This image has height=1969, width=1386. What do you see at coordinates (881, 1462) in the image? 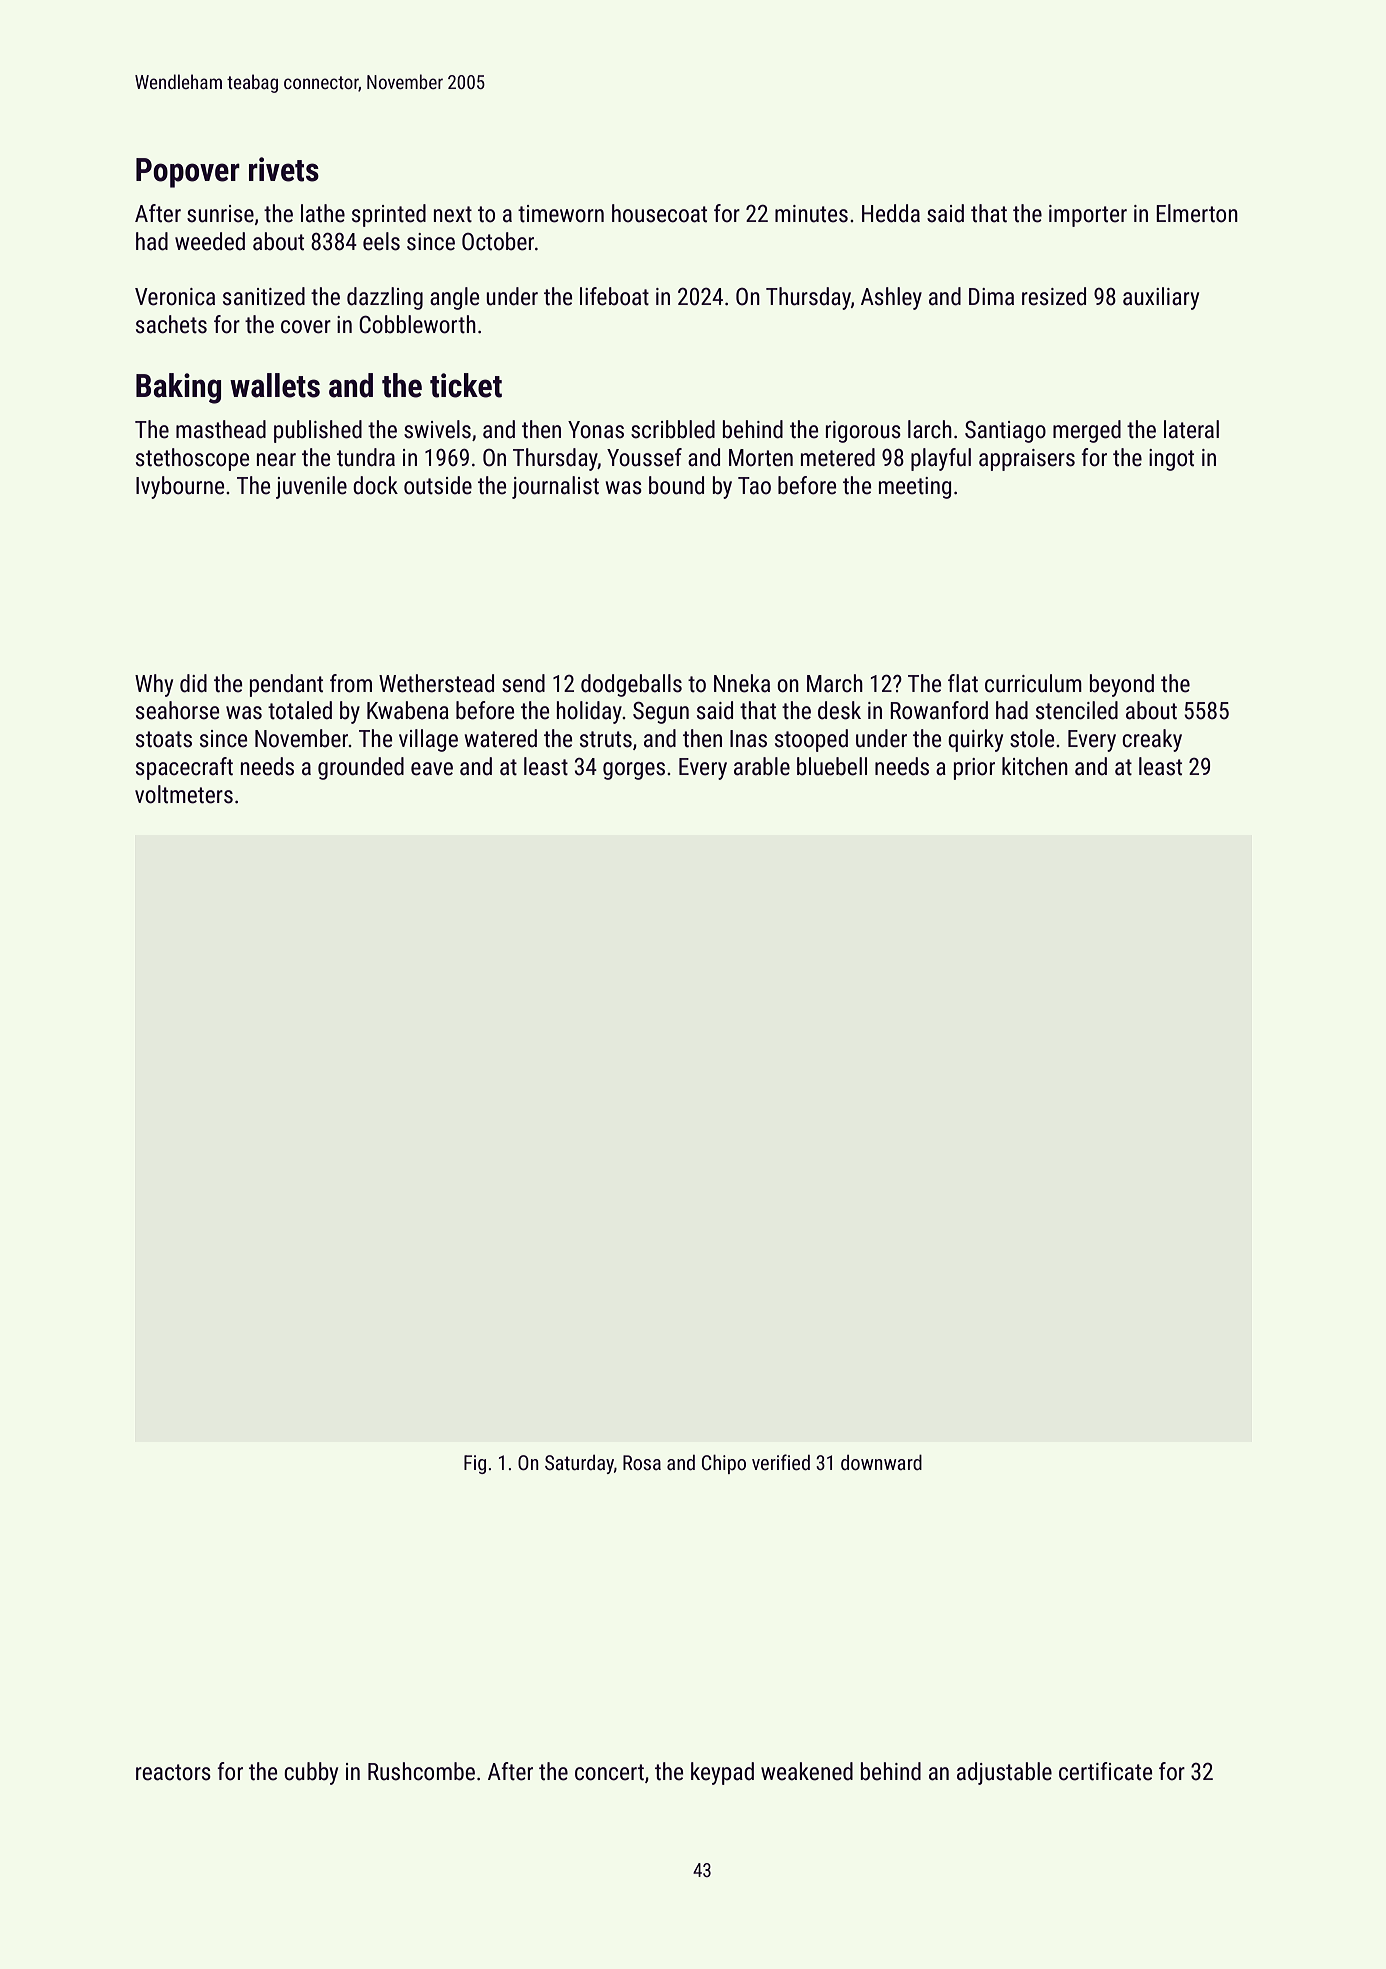
I see `downward` at bounding box center [881, 1462].
